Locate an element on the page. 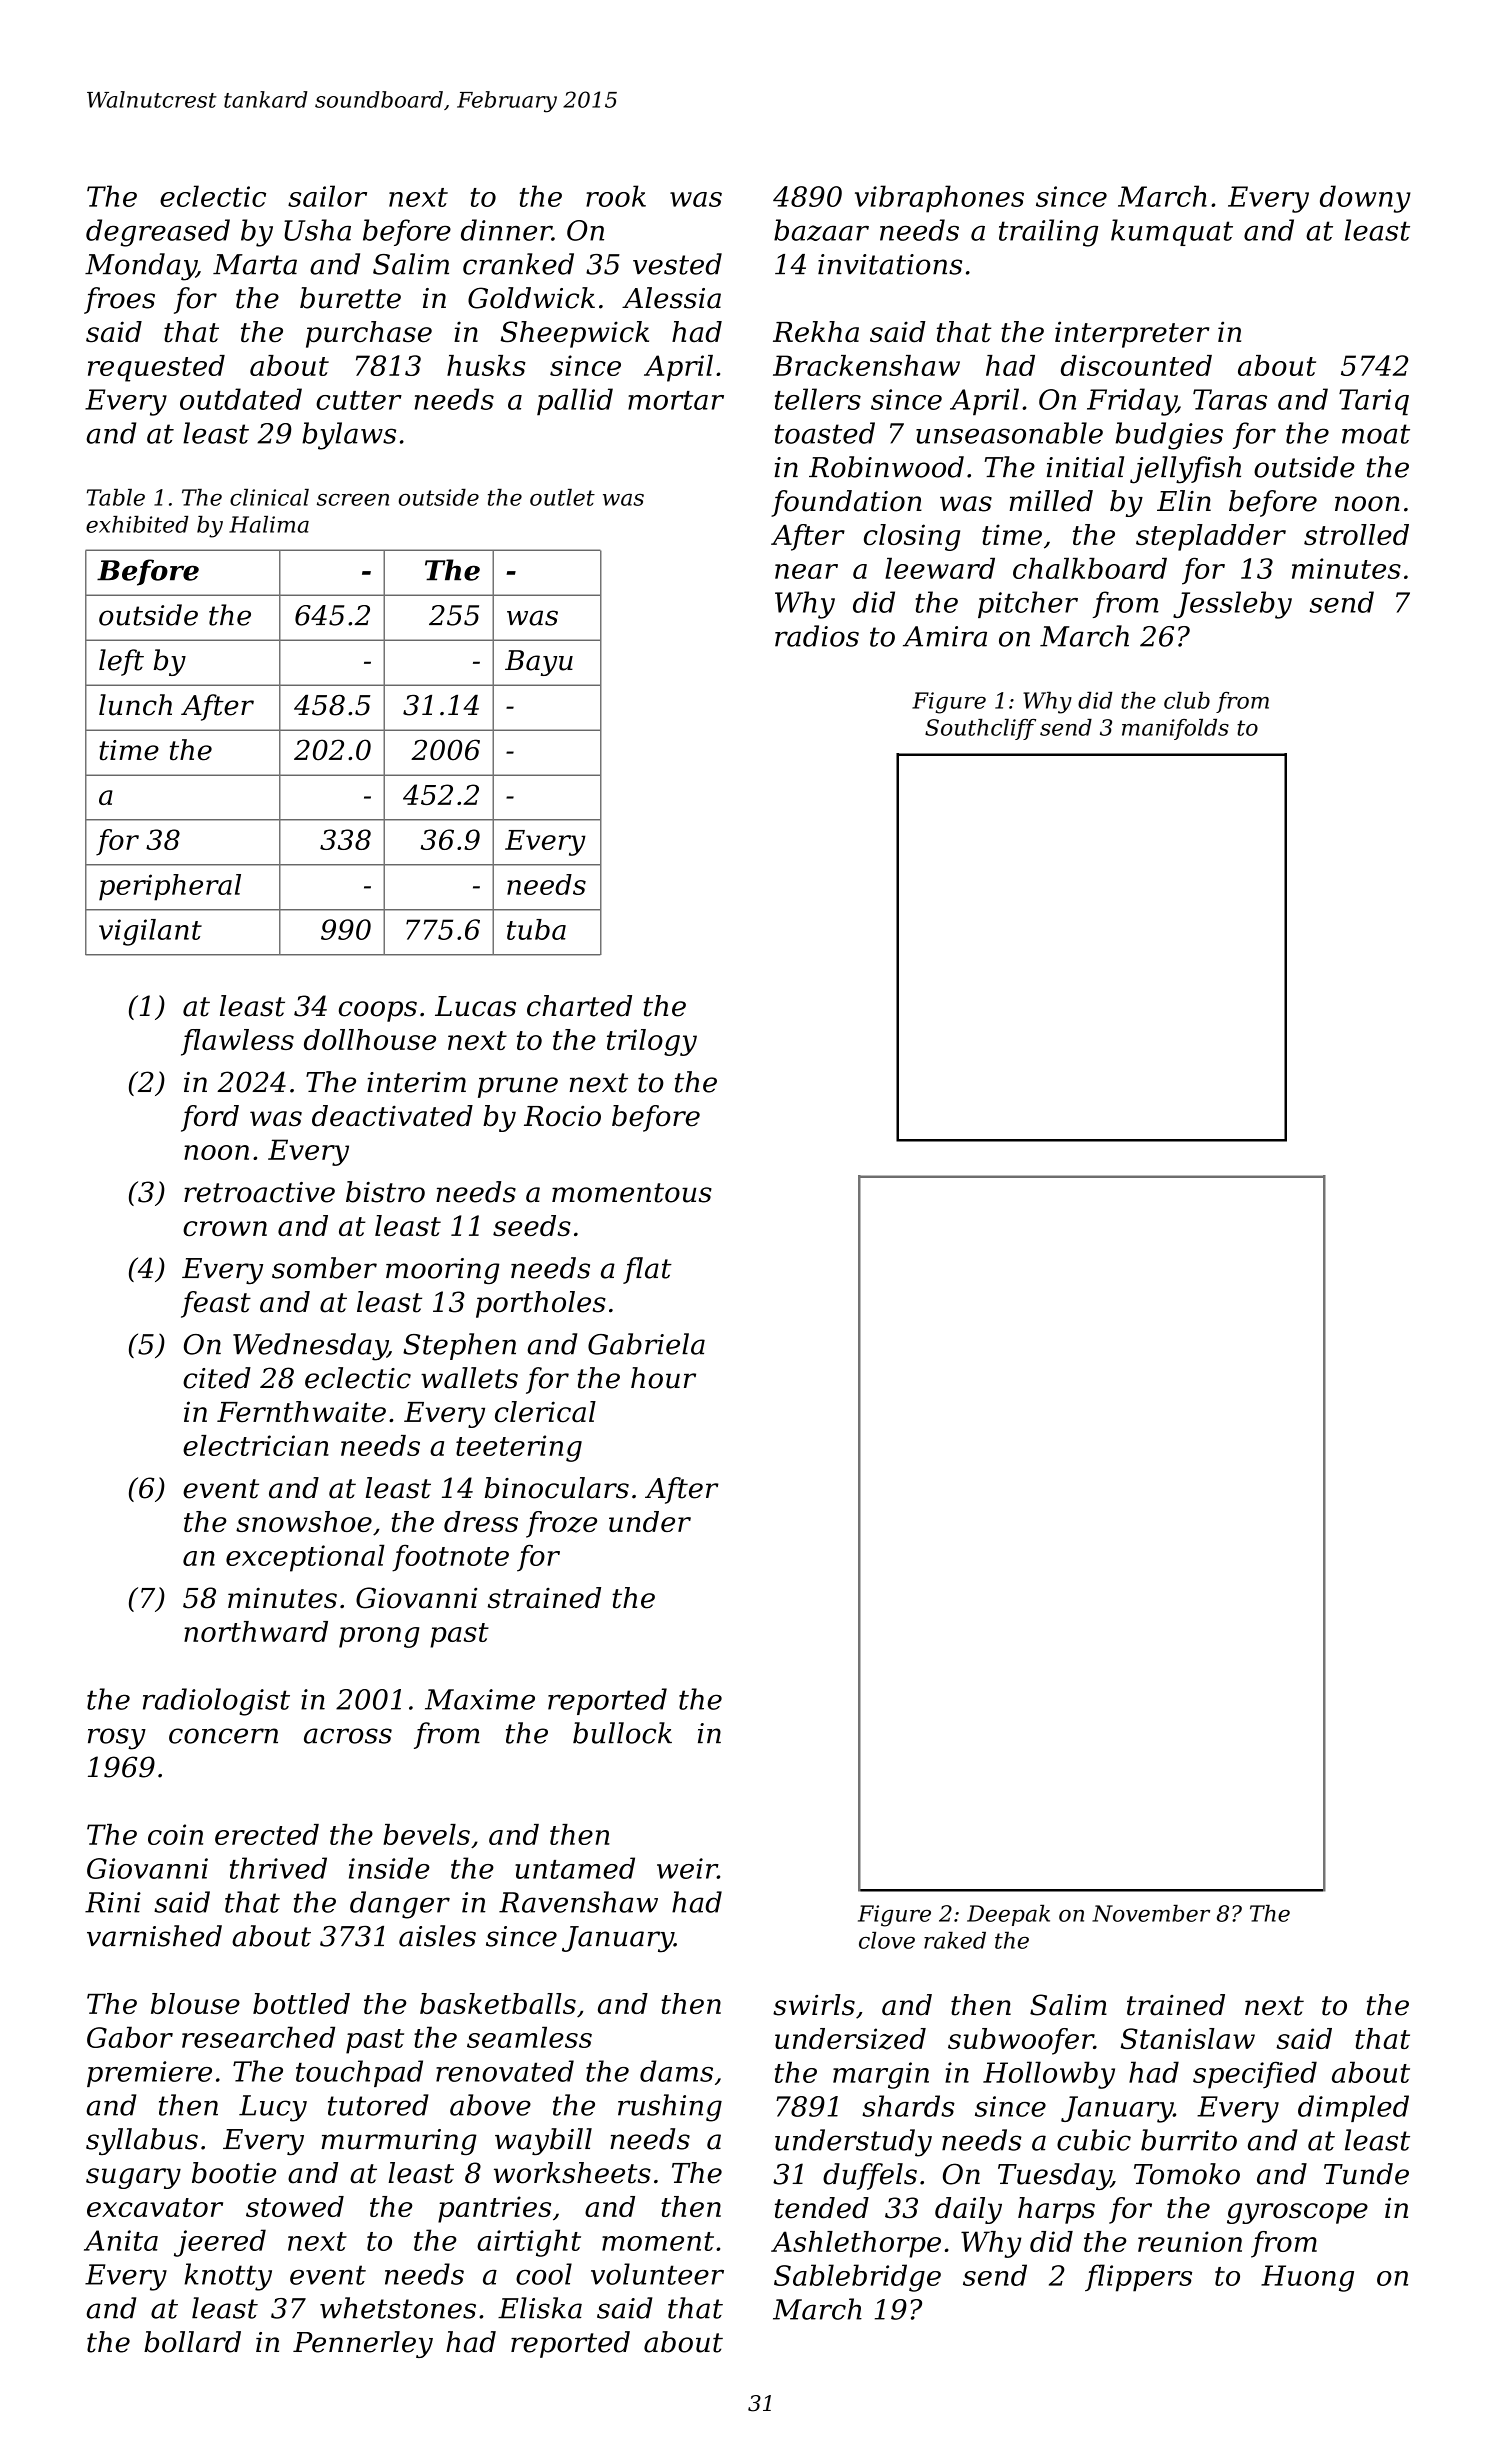 The height and width of the document is (2464, 1496). clove is located at coordinates (887, 1940).
